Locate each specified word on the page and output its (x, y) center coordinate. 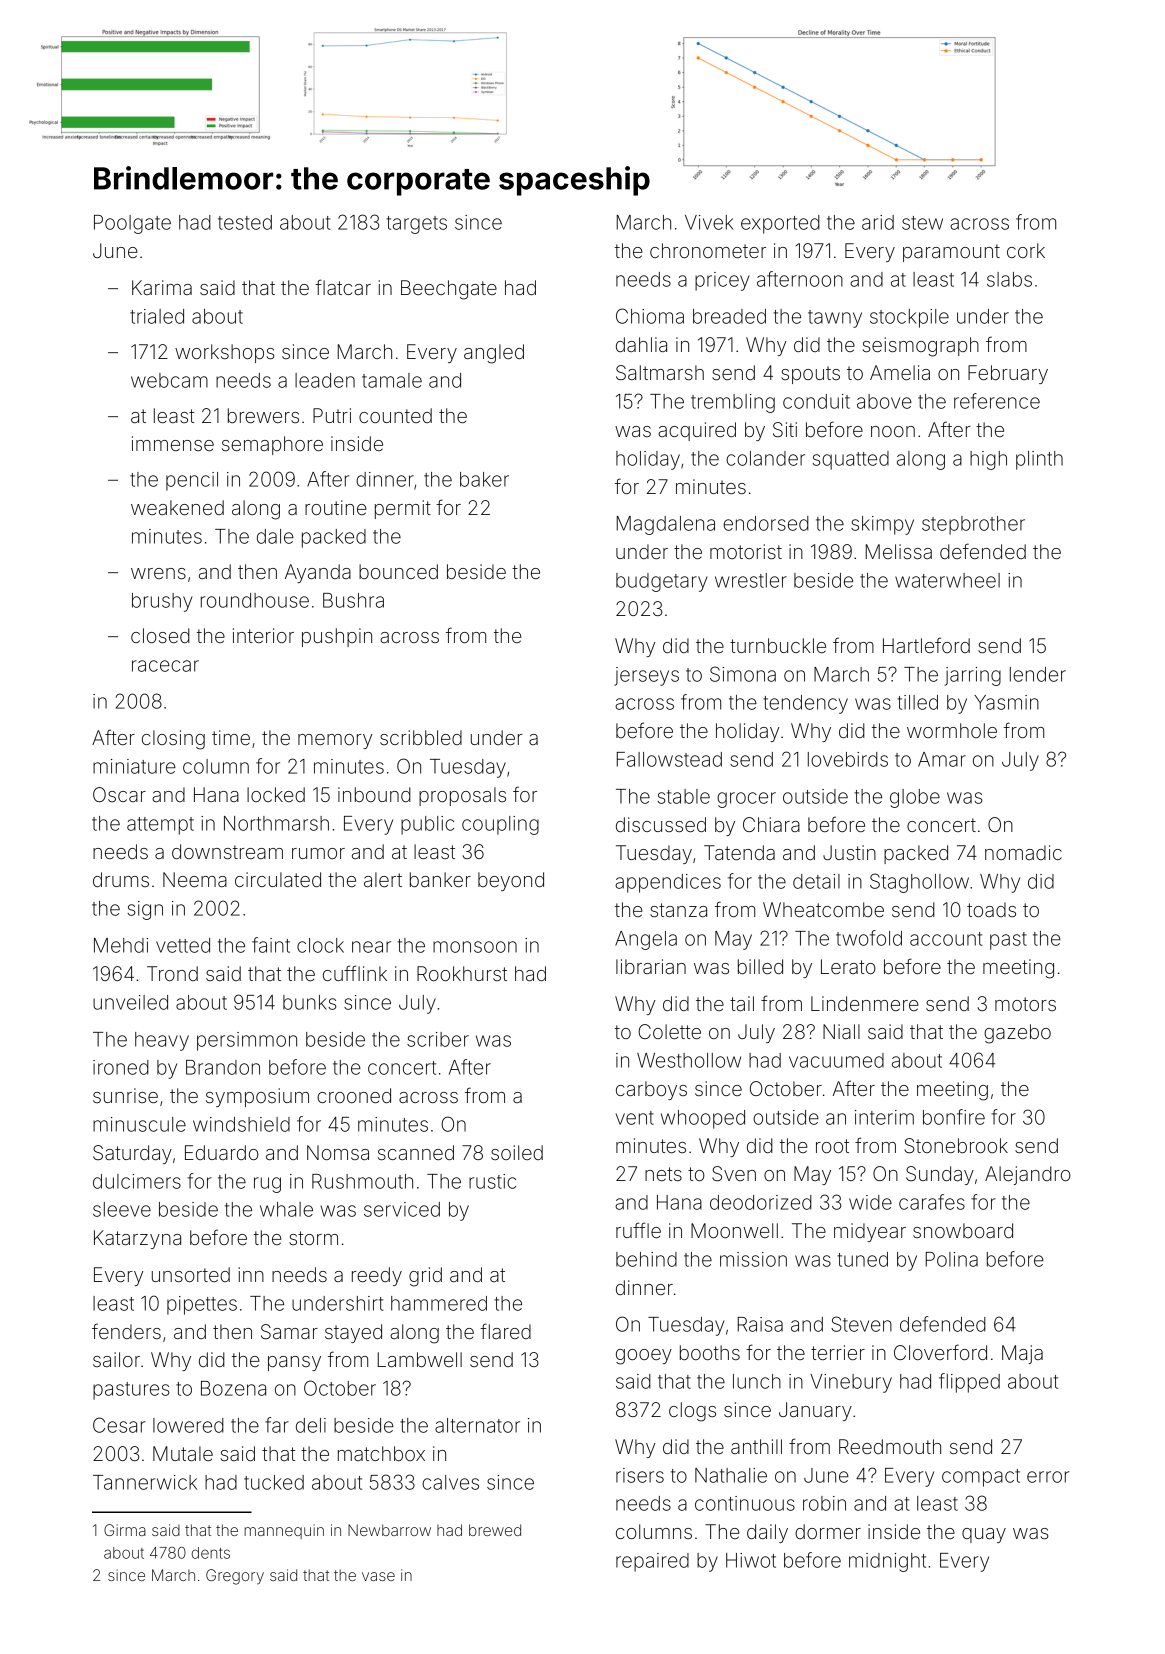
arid (878, 222)
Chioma (650, 316)
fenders (126, 1331)
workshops (225, 353)
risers (640, 1475)
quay (984, 1535)
